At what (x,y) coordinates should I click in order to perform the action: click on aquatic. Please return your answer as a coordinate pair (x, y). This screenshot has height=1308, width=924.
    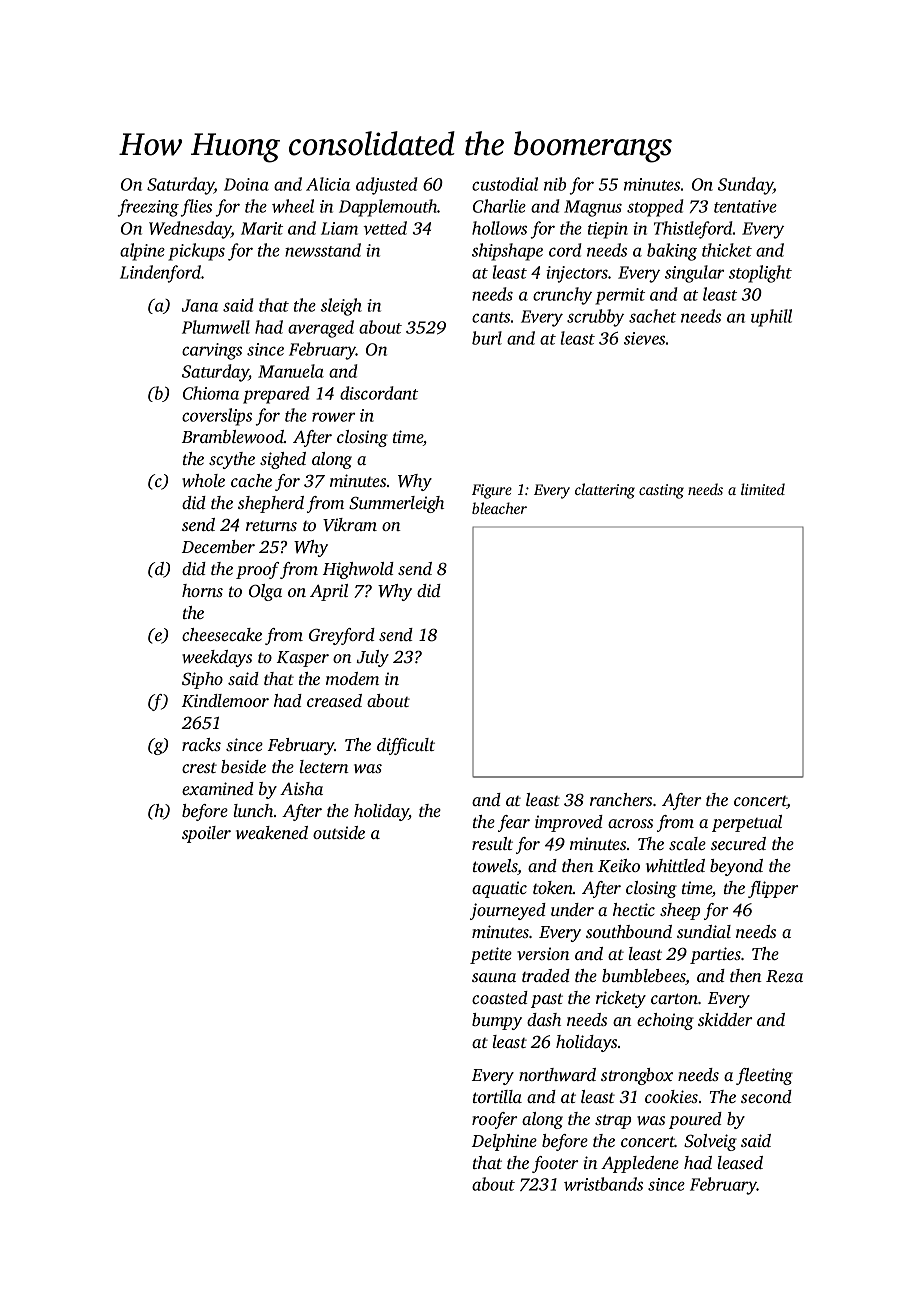
    Looking at the image, I should click on (499, 889).
